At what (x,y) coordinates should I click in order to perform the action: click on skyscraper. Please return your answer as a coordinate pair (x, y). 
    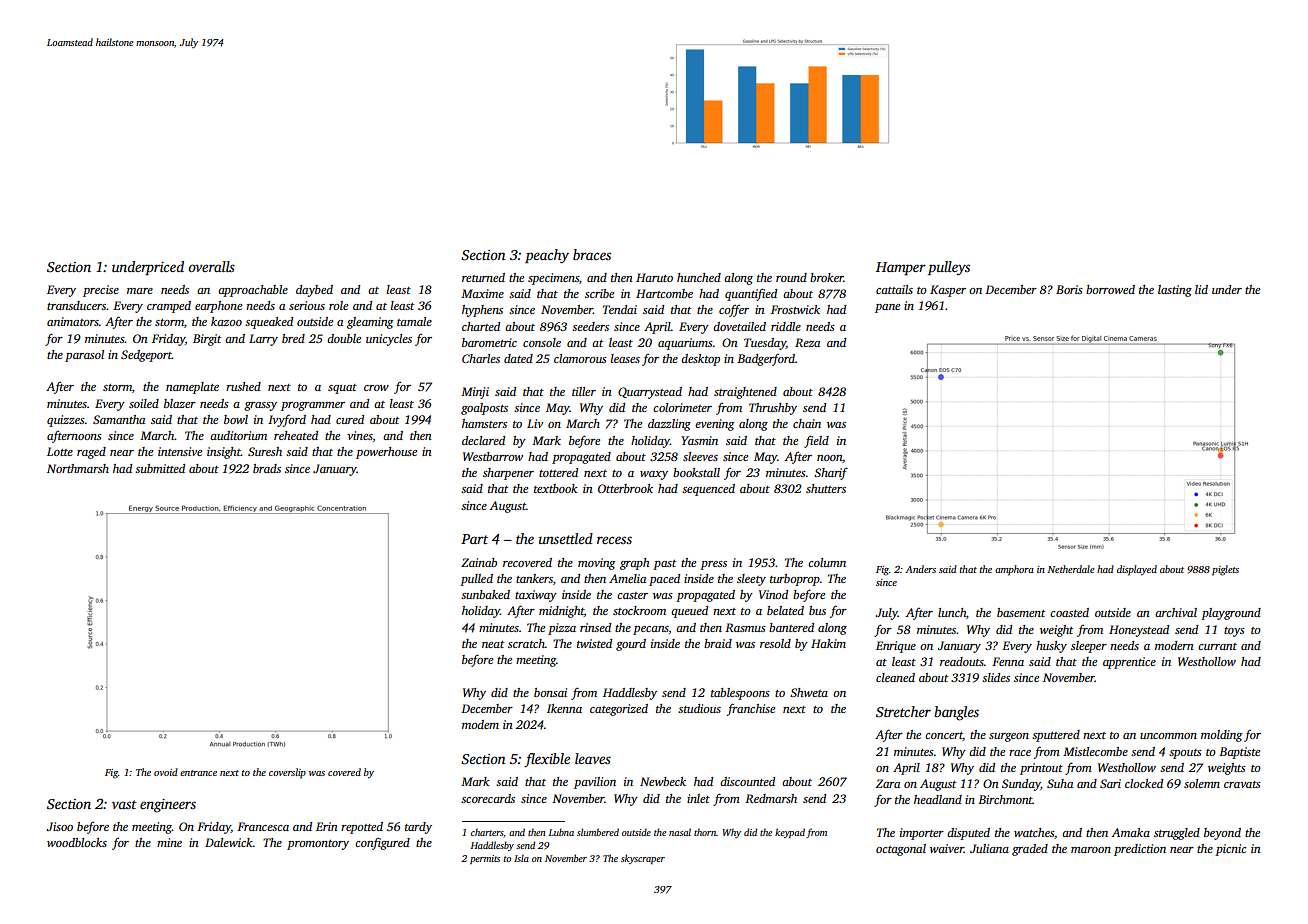
    Looking at the image, I should click on (643, 859).
